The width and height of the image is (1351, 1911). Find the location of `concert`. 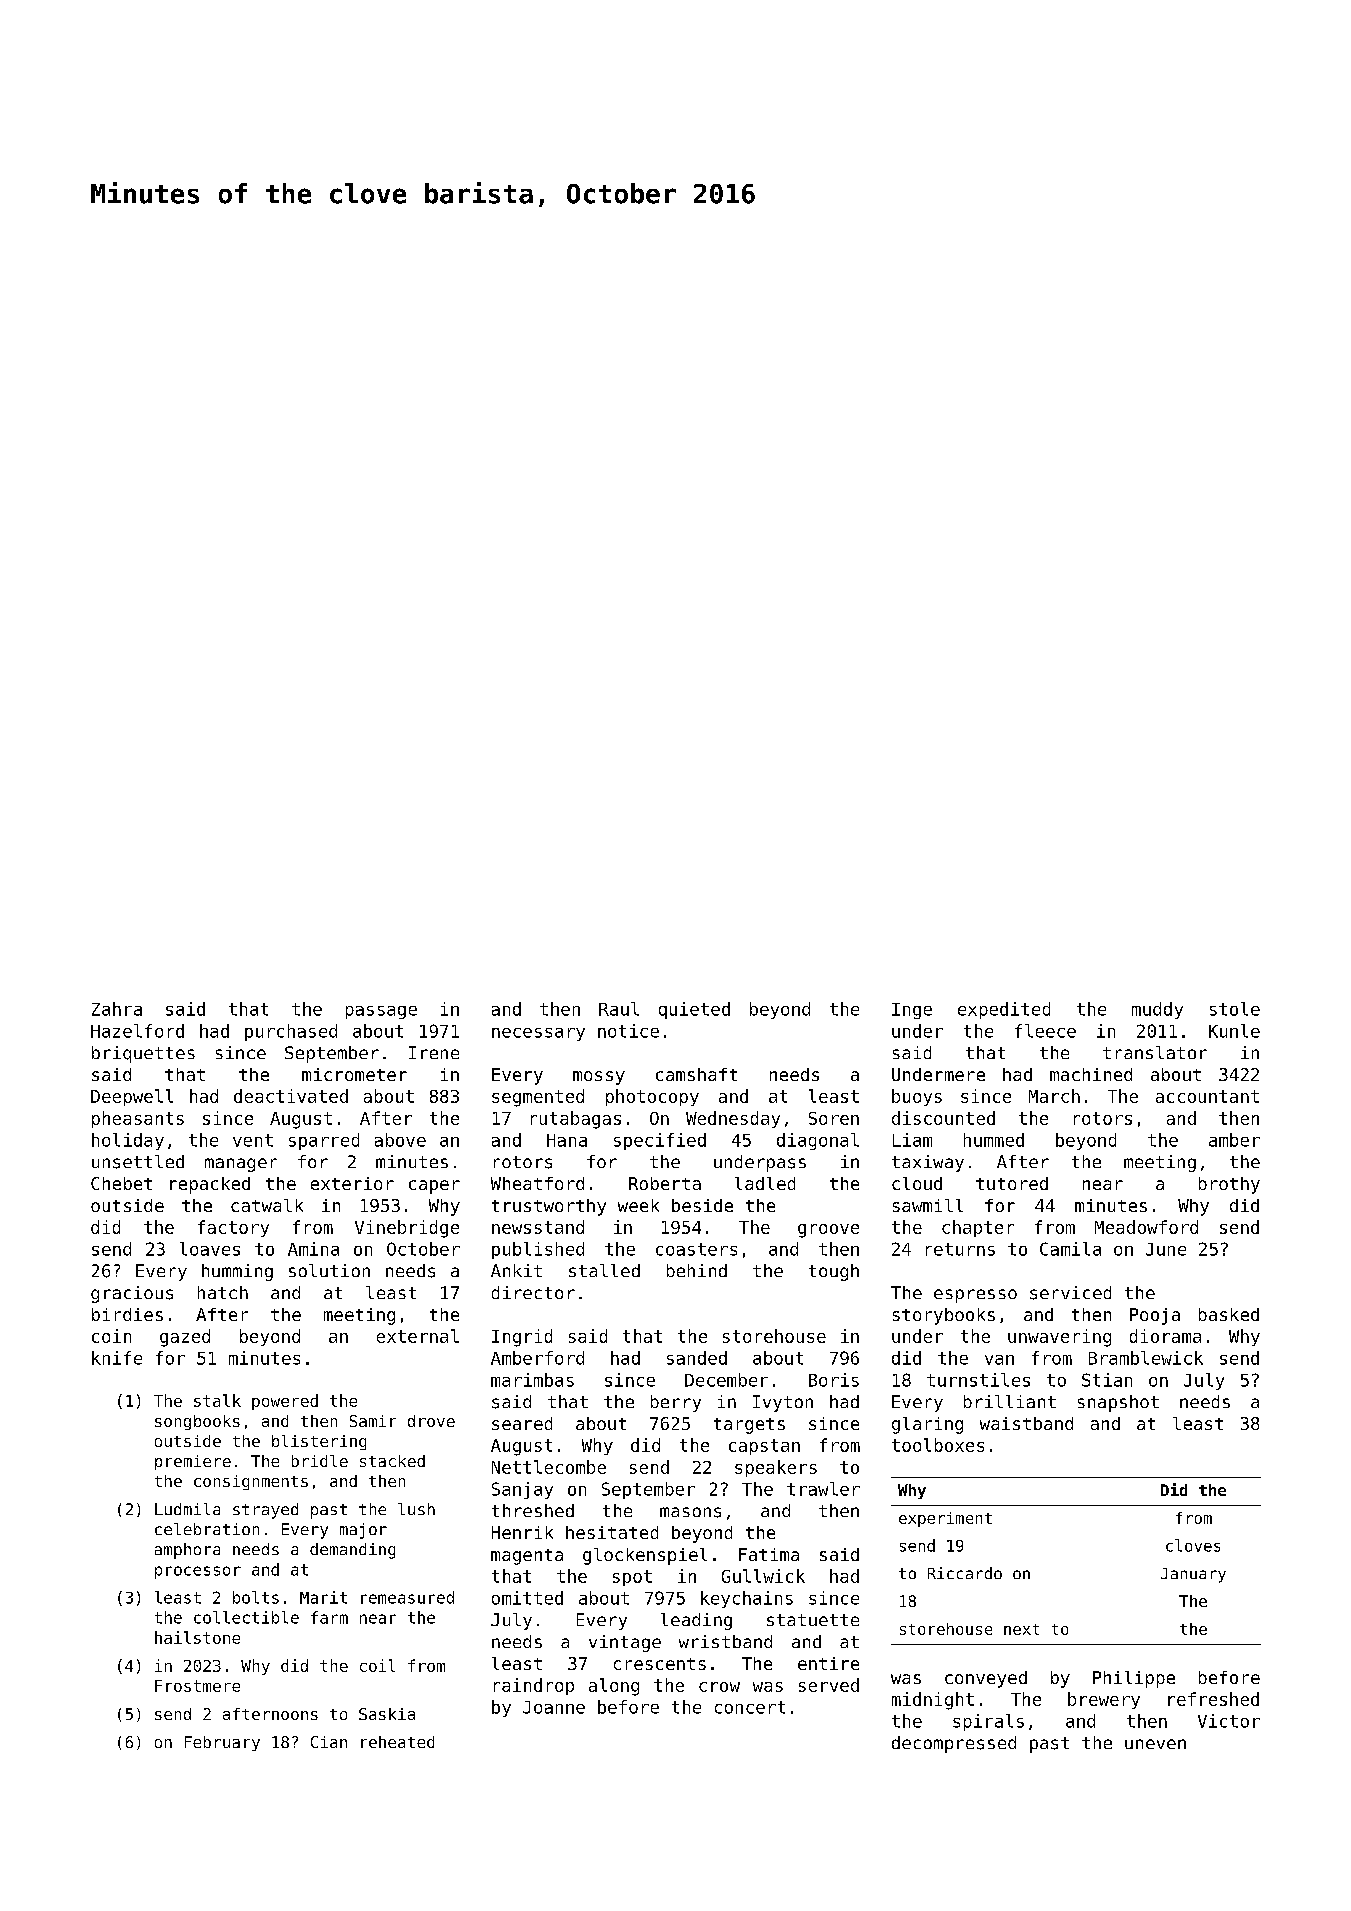

concert is located at coordinates (750, 1707).
